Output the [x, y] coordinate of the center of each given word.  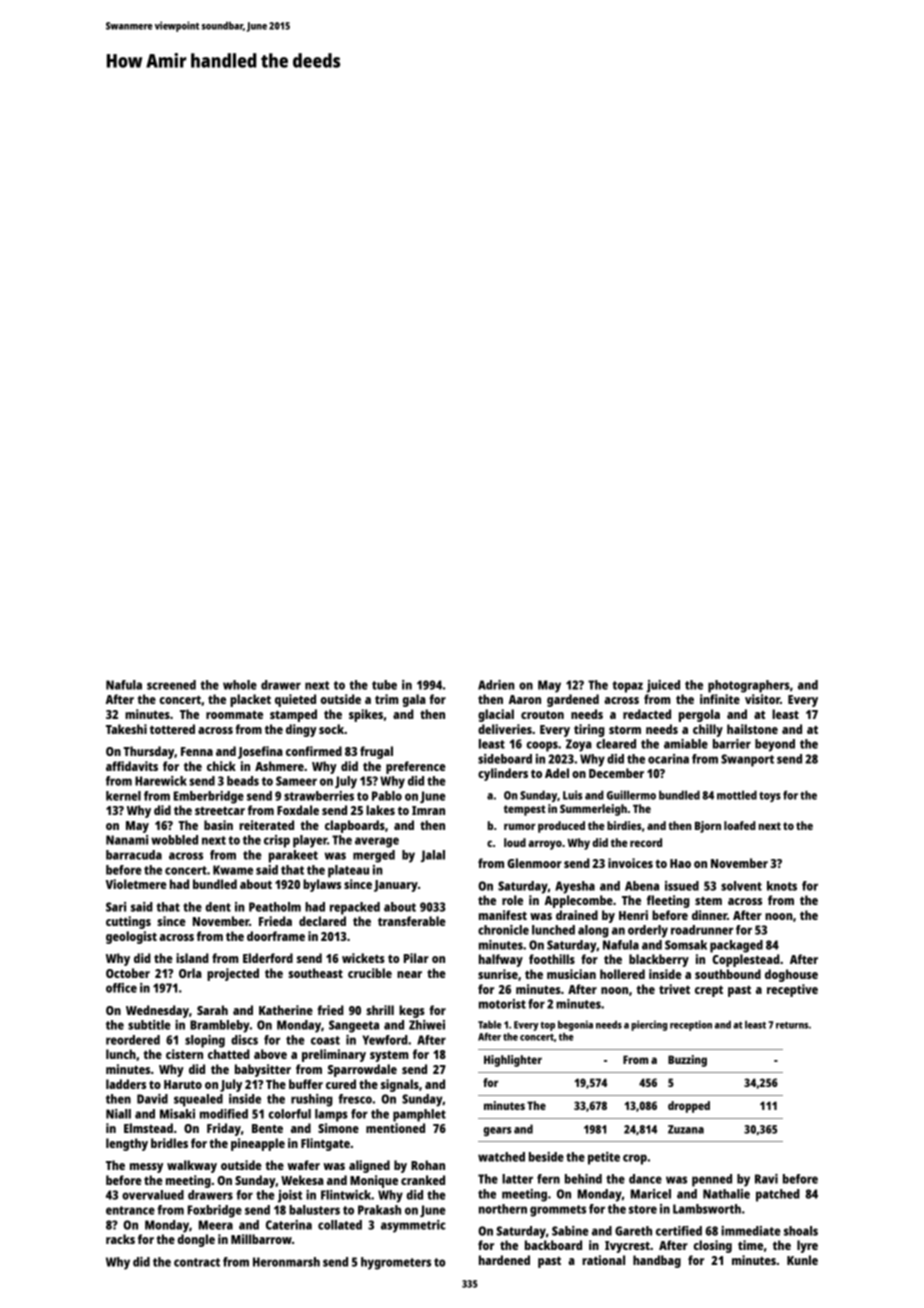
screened [171, 685]
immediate [751, 1231]
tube [384, 685]
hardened [504, 1260]
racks [120, 1239]
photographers [749, 686]
